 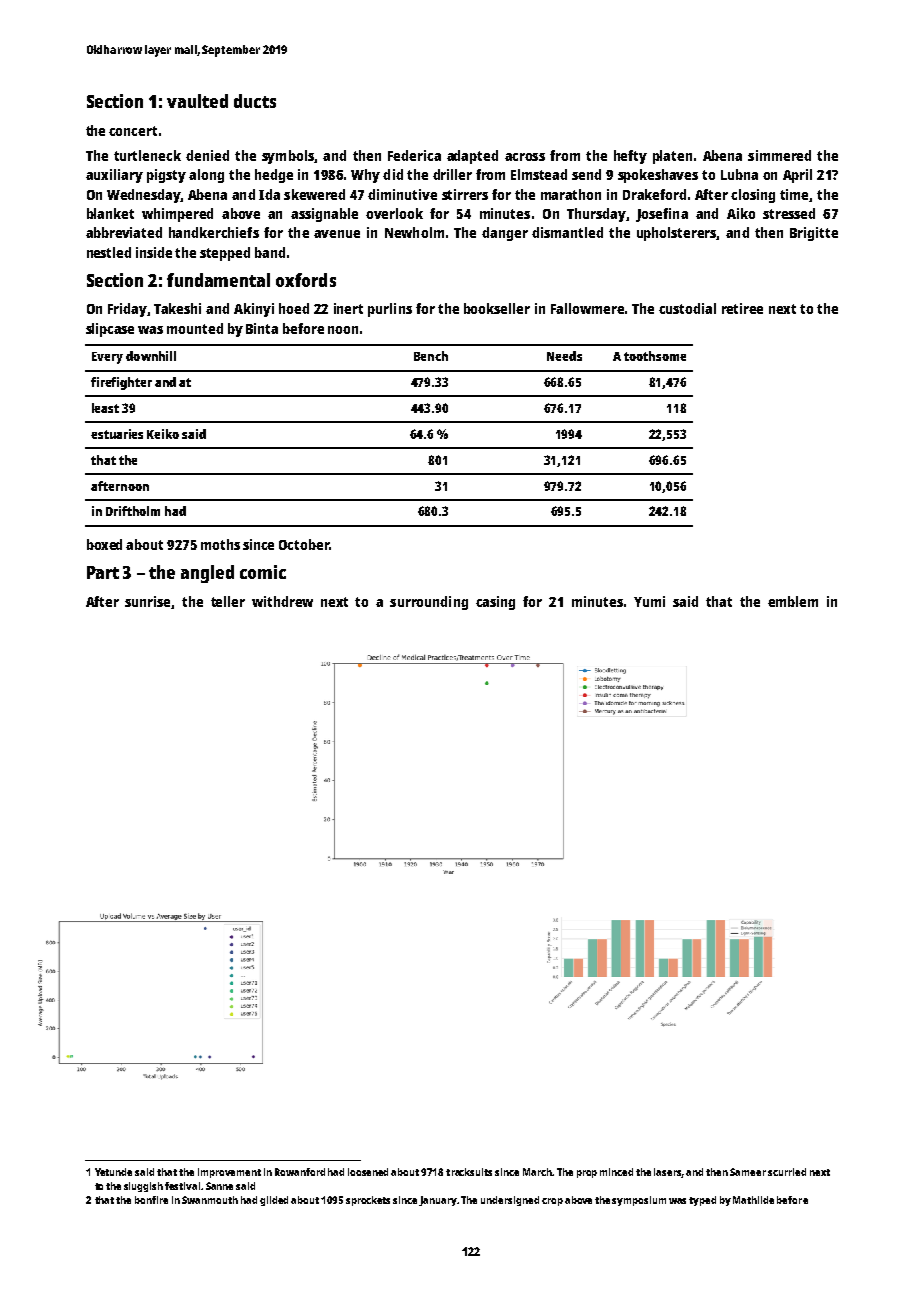 What do you see at coordinates (779, 155) in the page?
I see `simmered` at bounding box center [779, 155].
